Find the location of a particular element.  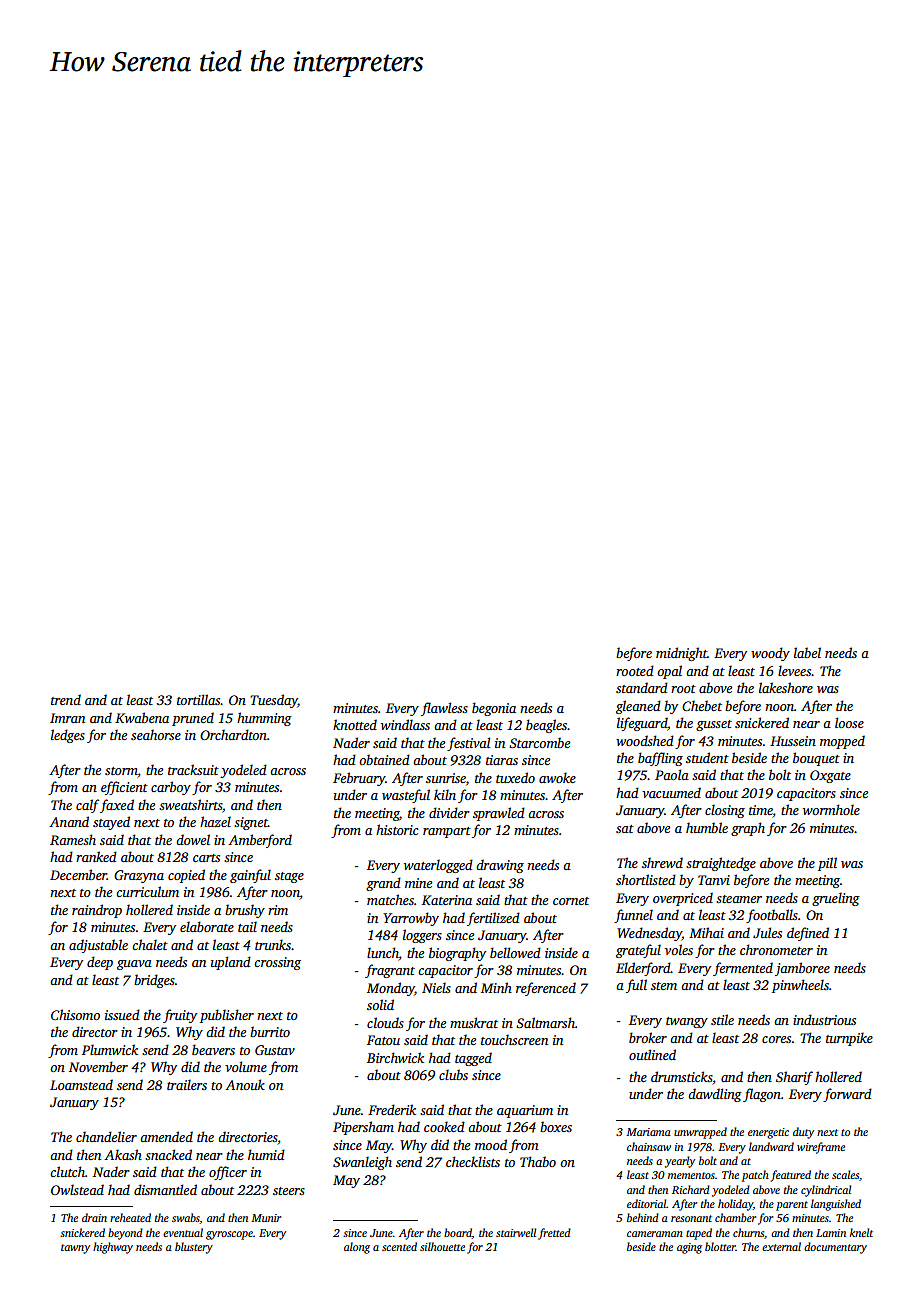

Tuesday is located at coordinates (274, 701).
